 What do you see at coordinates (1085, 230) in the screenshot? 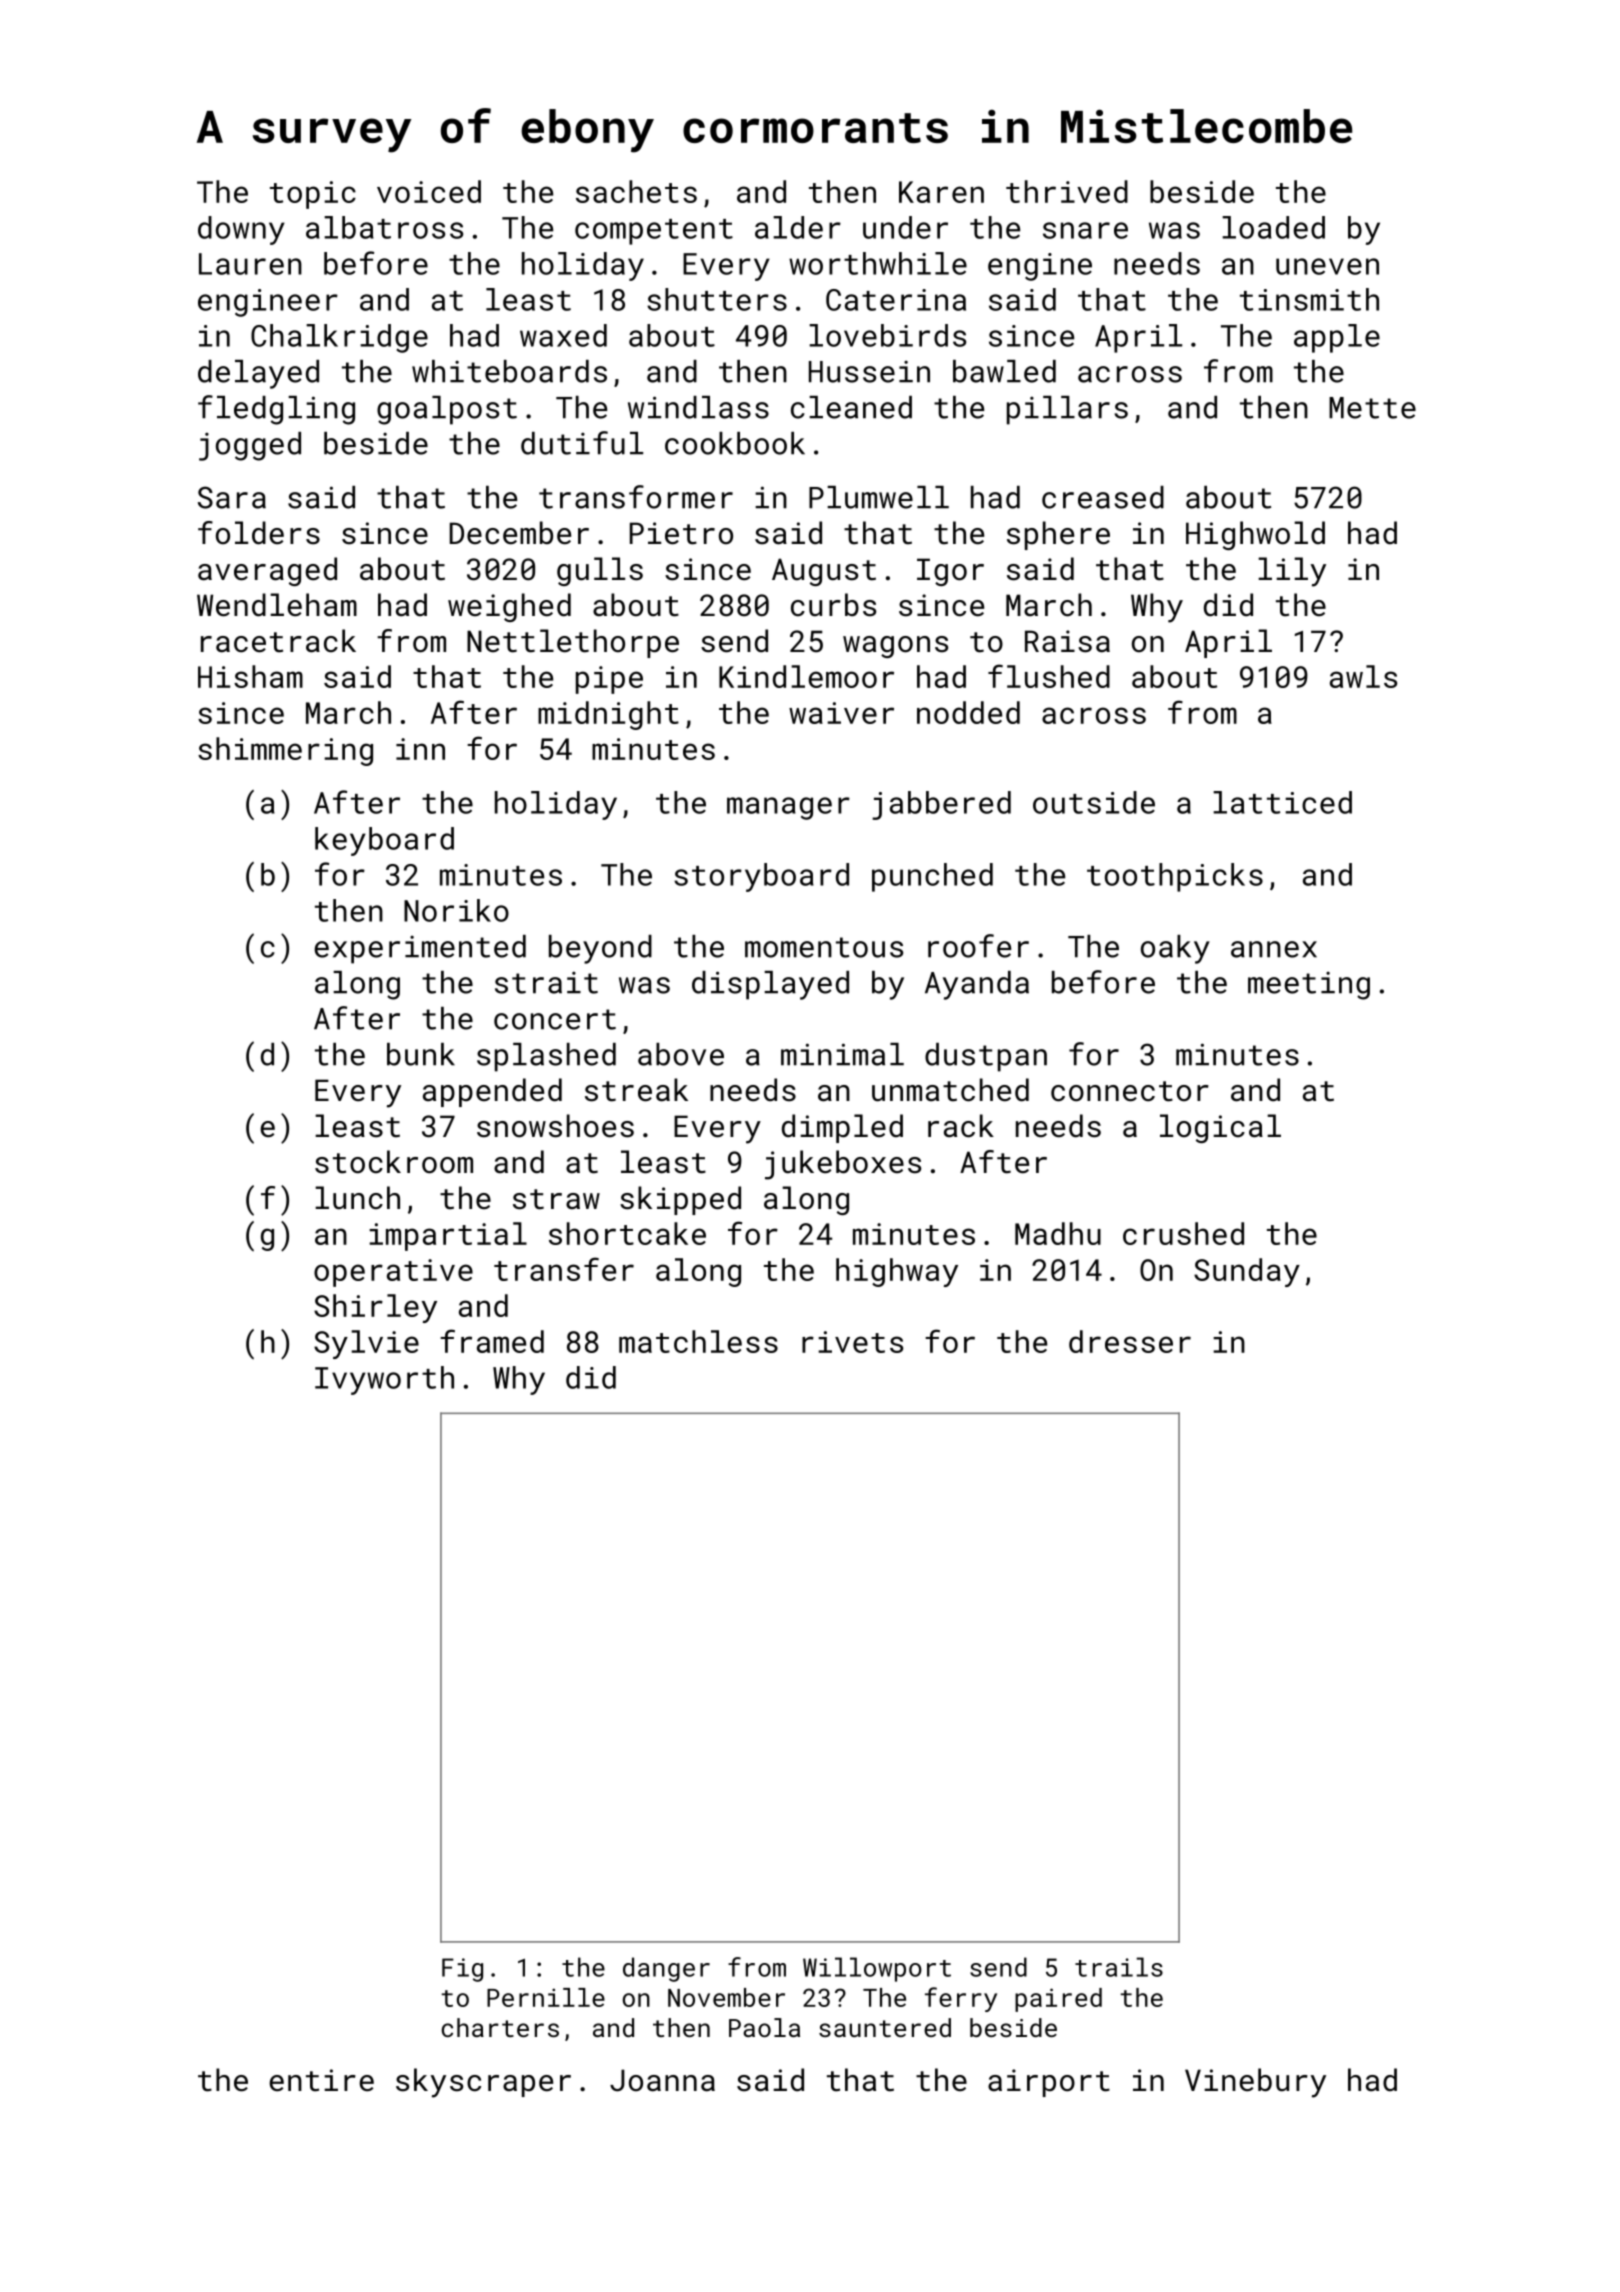
I see `snare` at bounding box center [1085, 230].
